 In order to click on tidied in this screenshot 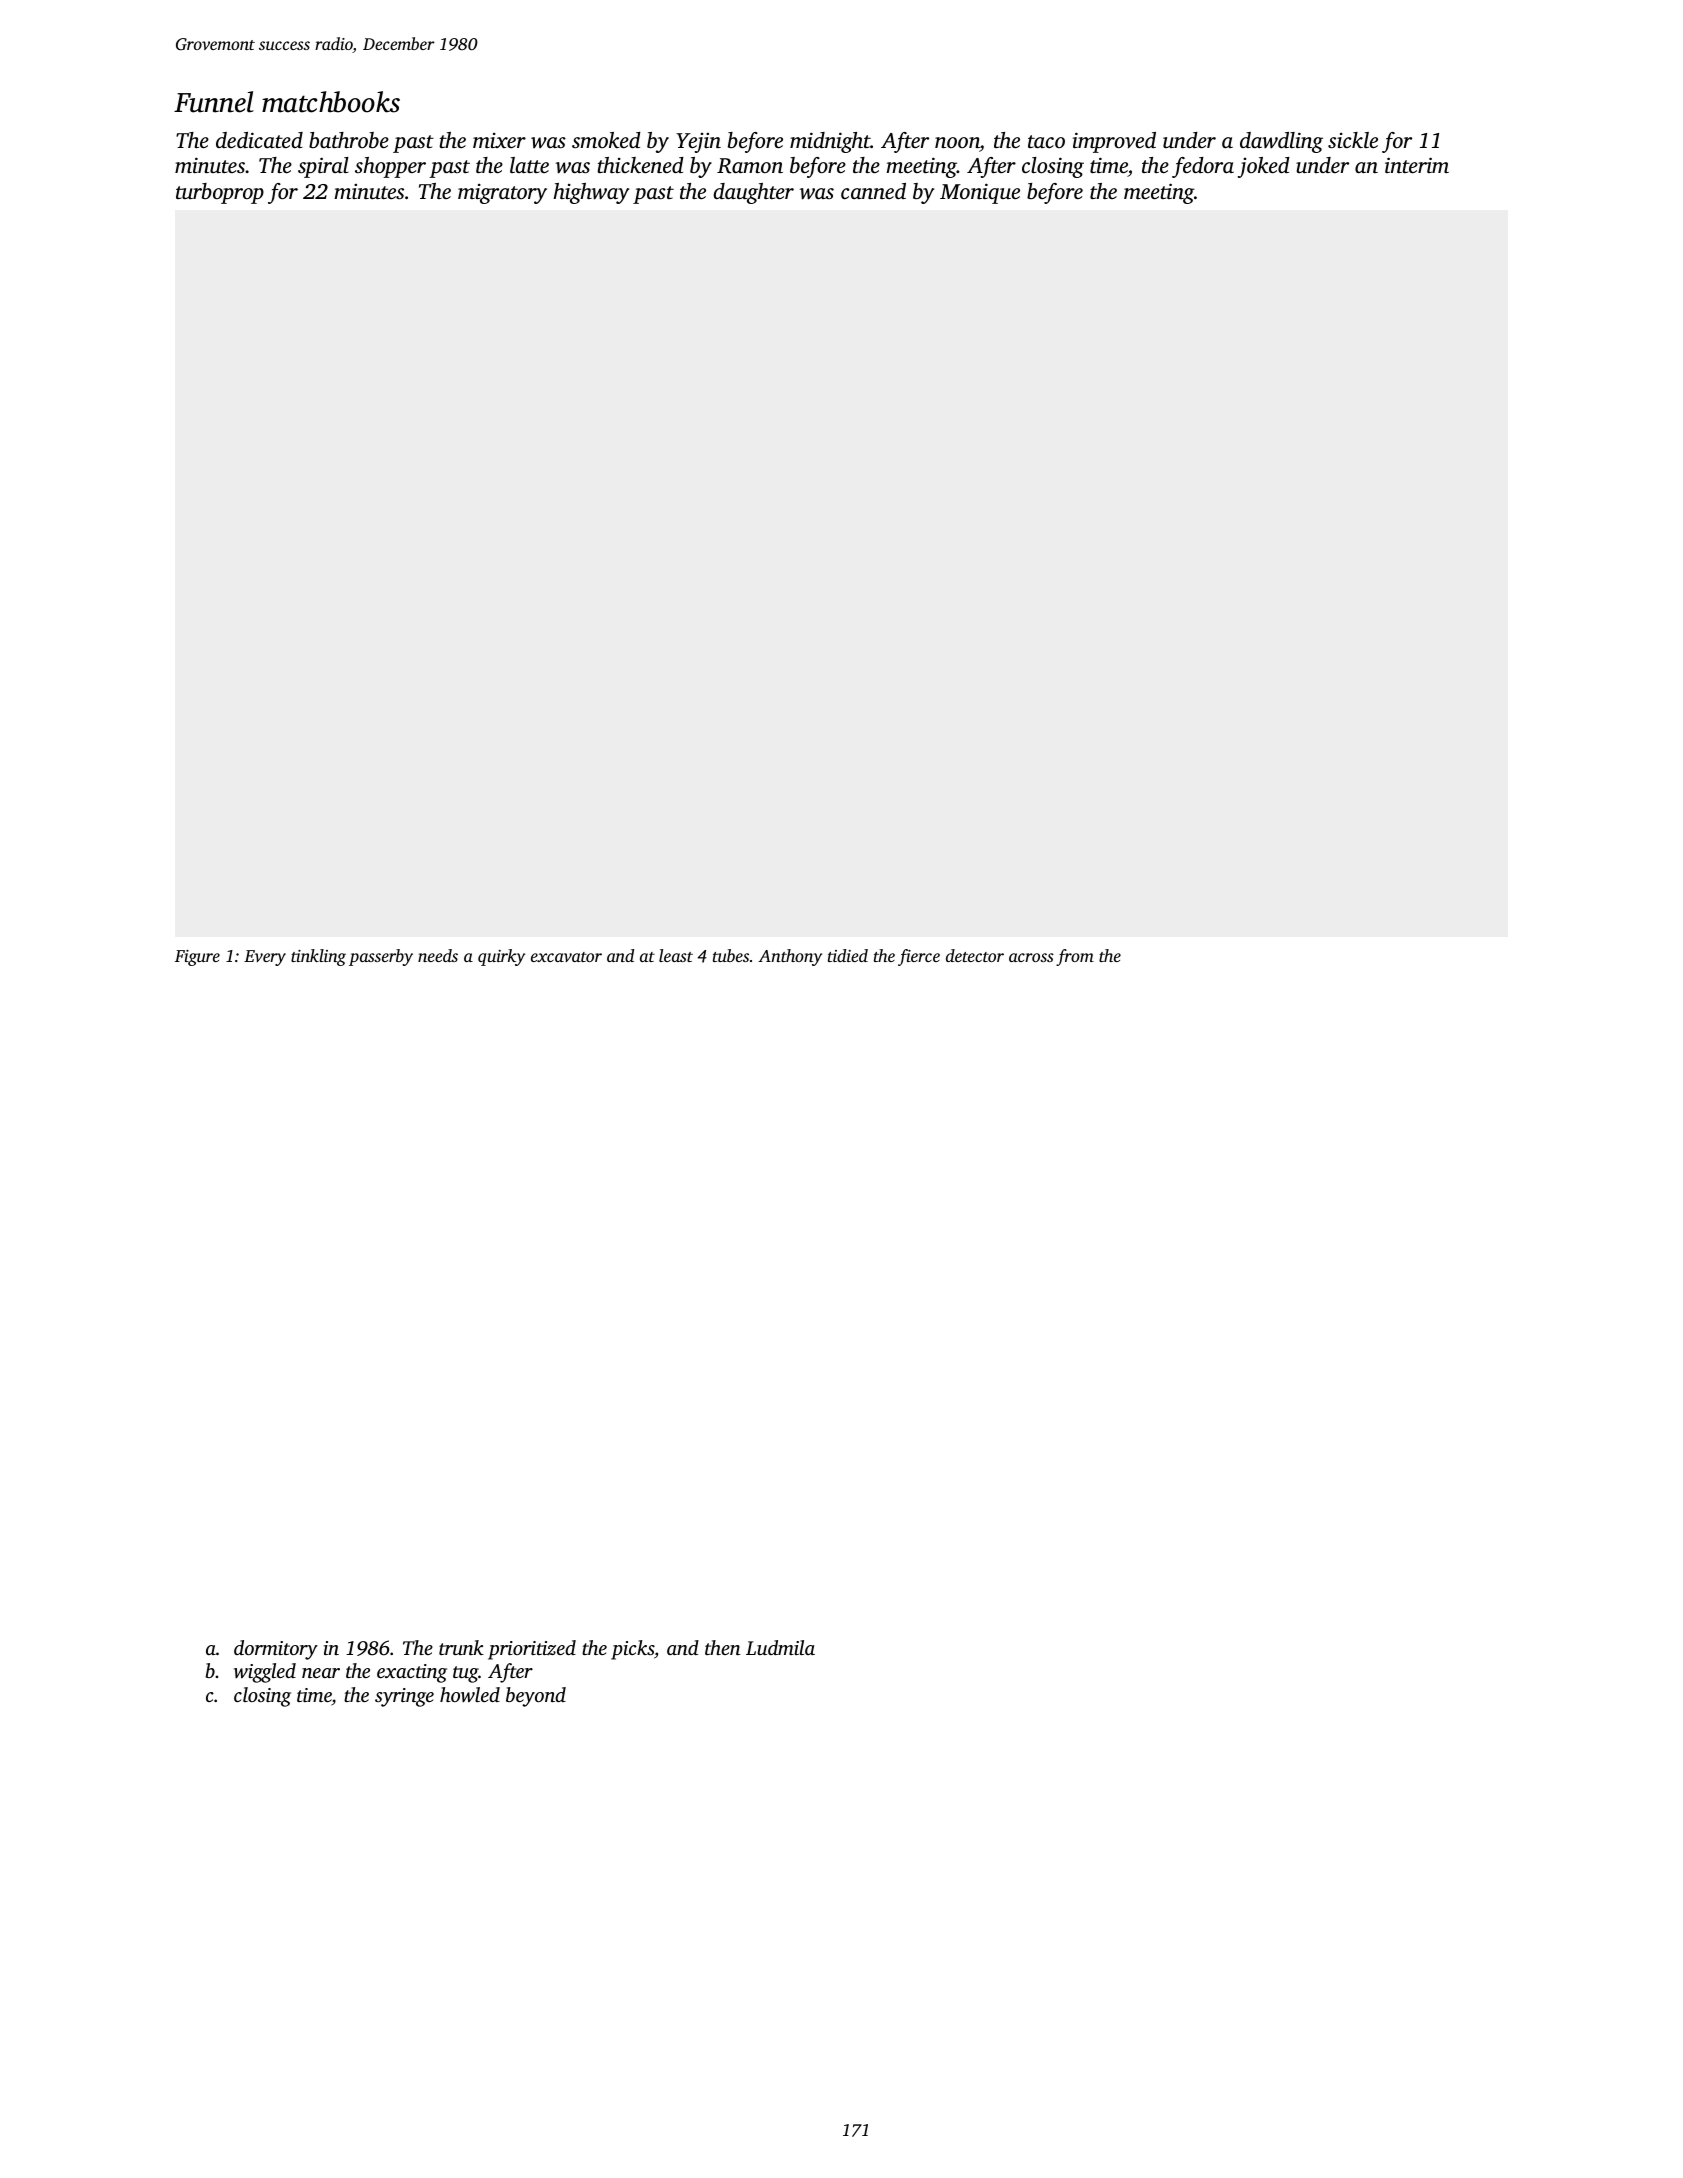, I will do `click(848, 955)`.
